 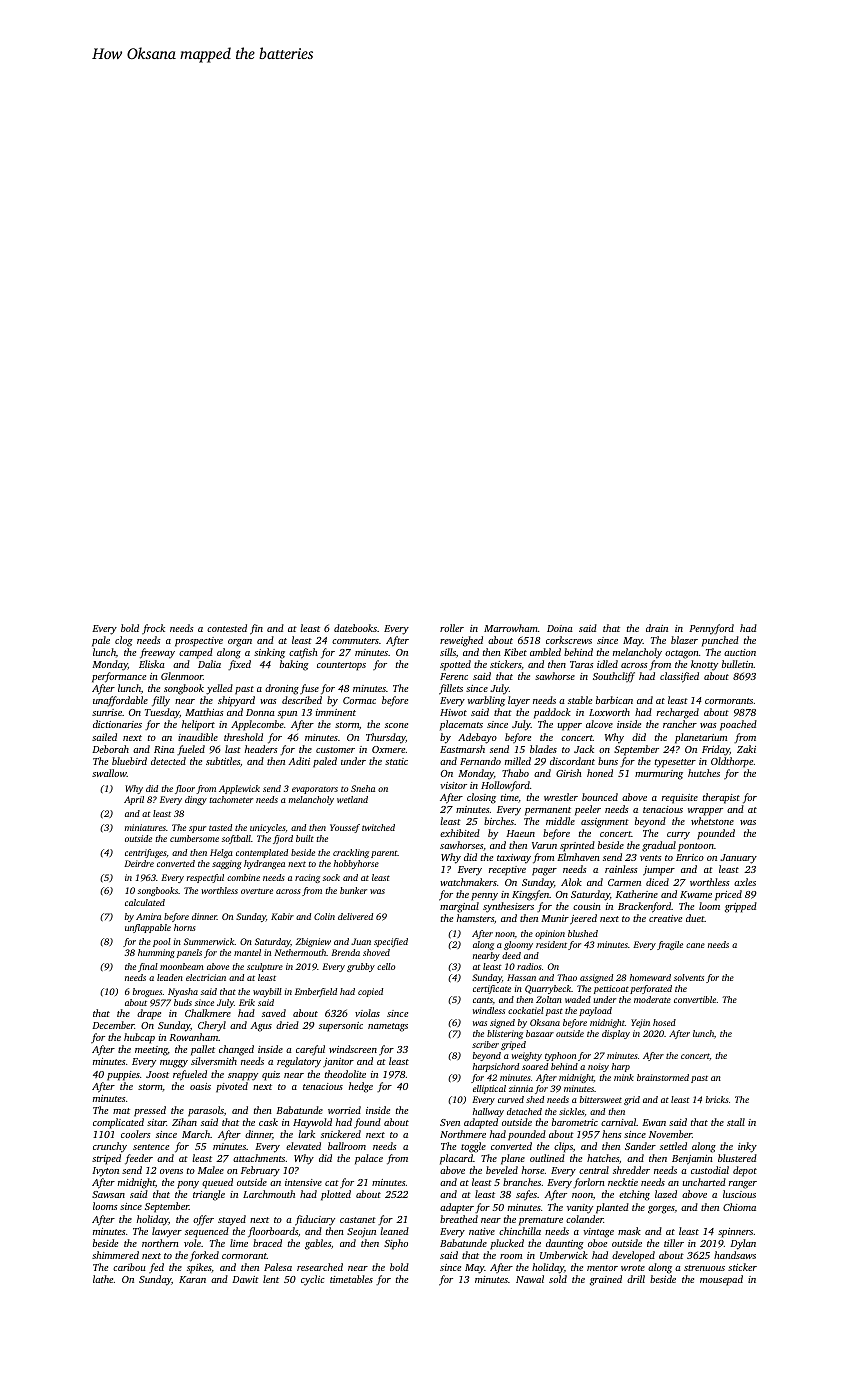 I want to click on drain, so click(x=657, y=628).
